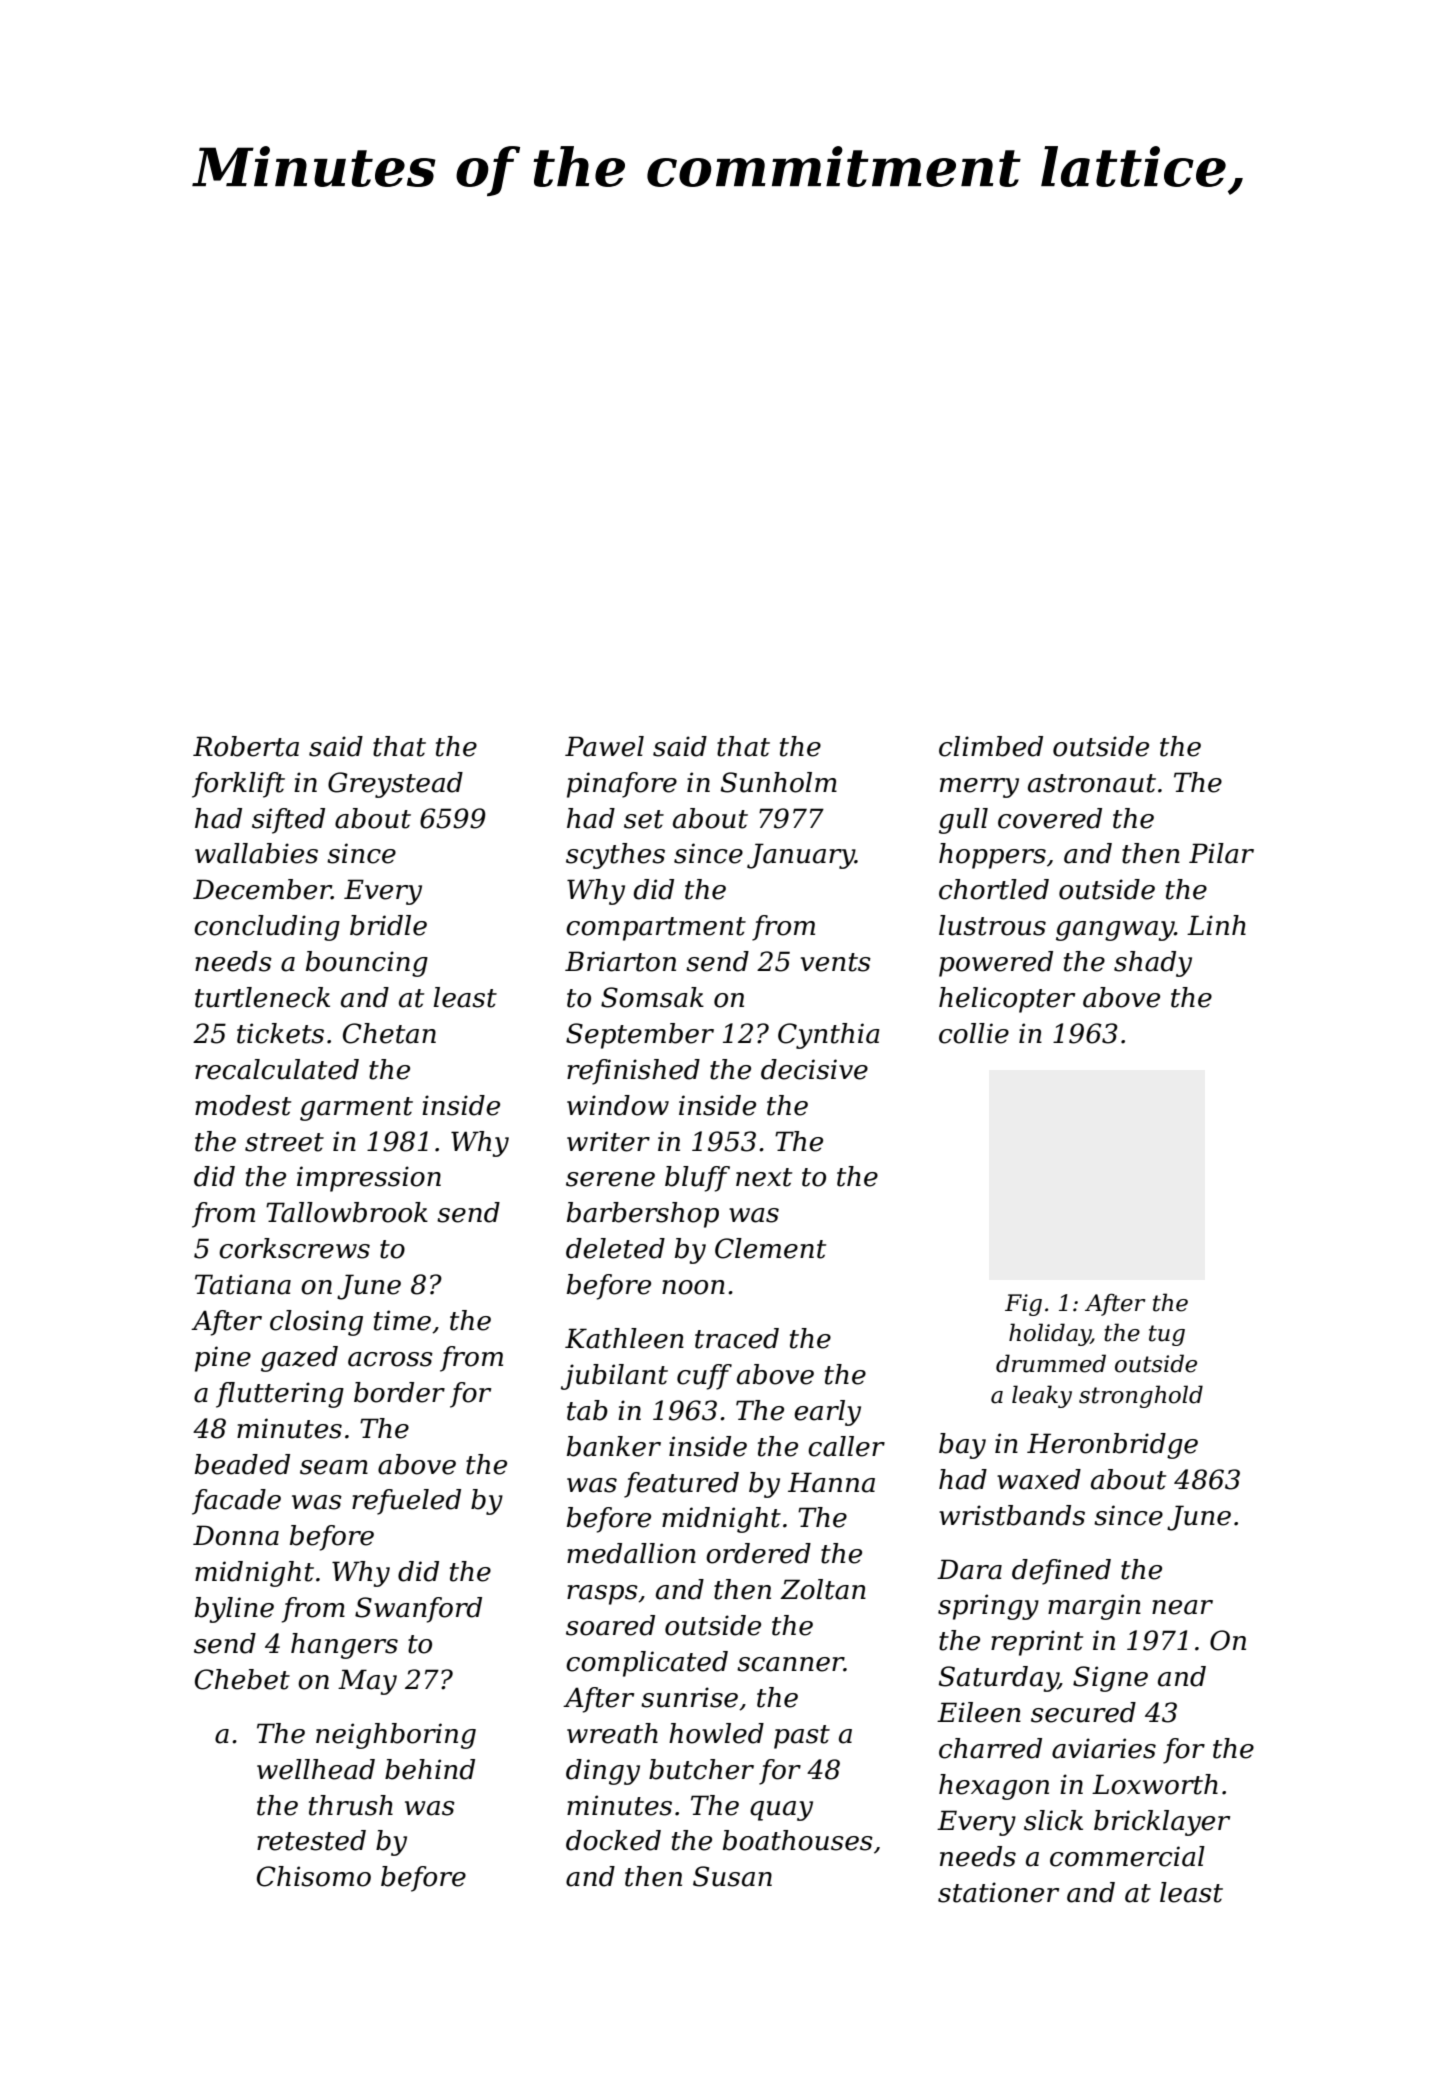  I want to click on Chisomo, so click(314, 1876).
